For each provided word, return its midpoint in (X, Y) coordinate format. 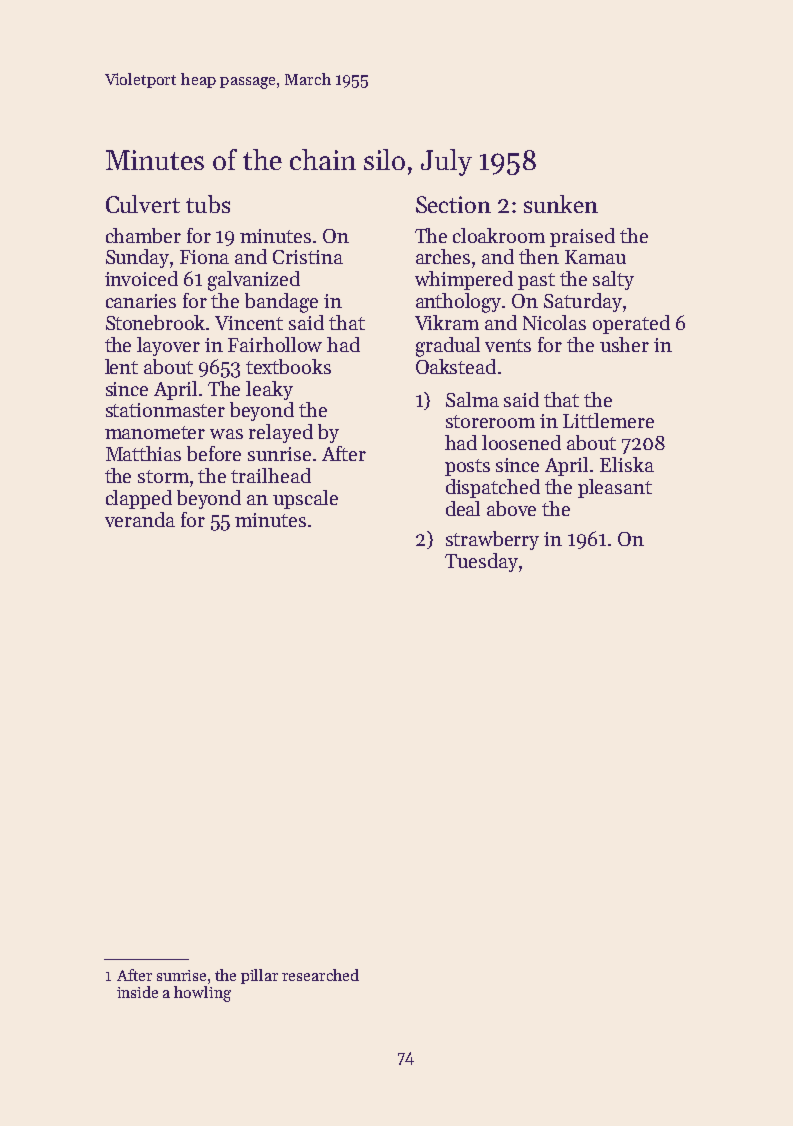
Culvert (143, 204)
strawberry (492, 540)
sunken (561, 204)
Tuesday (481, 562)
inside (137, 992)
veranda (140, 519)
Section (453, 204)
